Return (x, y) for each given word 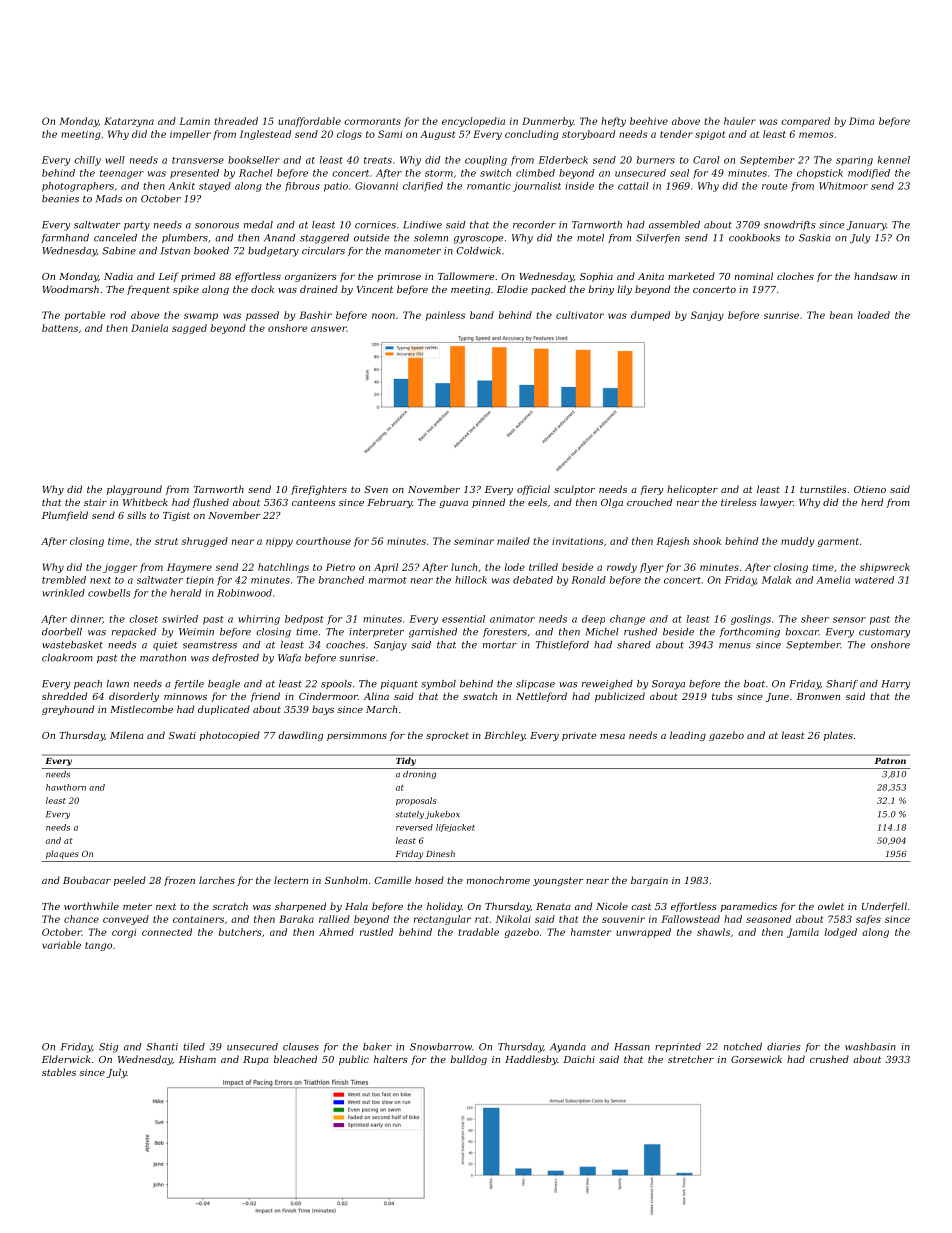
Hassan (632, 1047)
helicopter (692, 490)
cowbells (109, 593)
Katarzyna (129, 122)
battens (60, 328)
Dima (861, 121)
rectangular (442, 920)
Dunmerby (548, 122)
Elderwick (66, 1059)
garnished (433, 633)
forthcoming (750, 633)
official (533, 490)
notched (743, 1047)
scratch (230, 906)
